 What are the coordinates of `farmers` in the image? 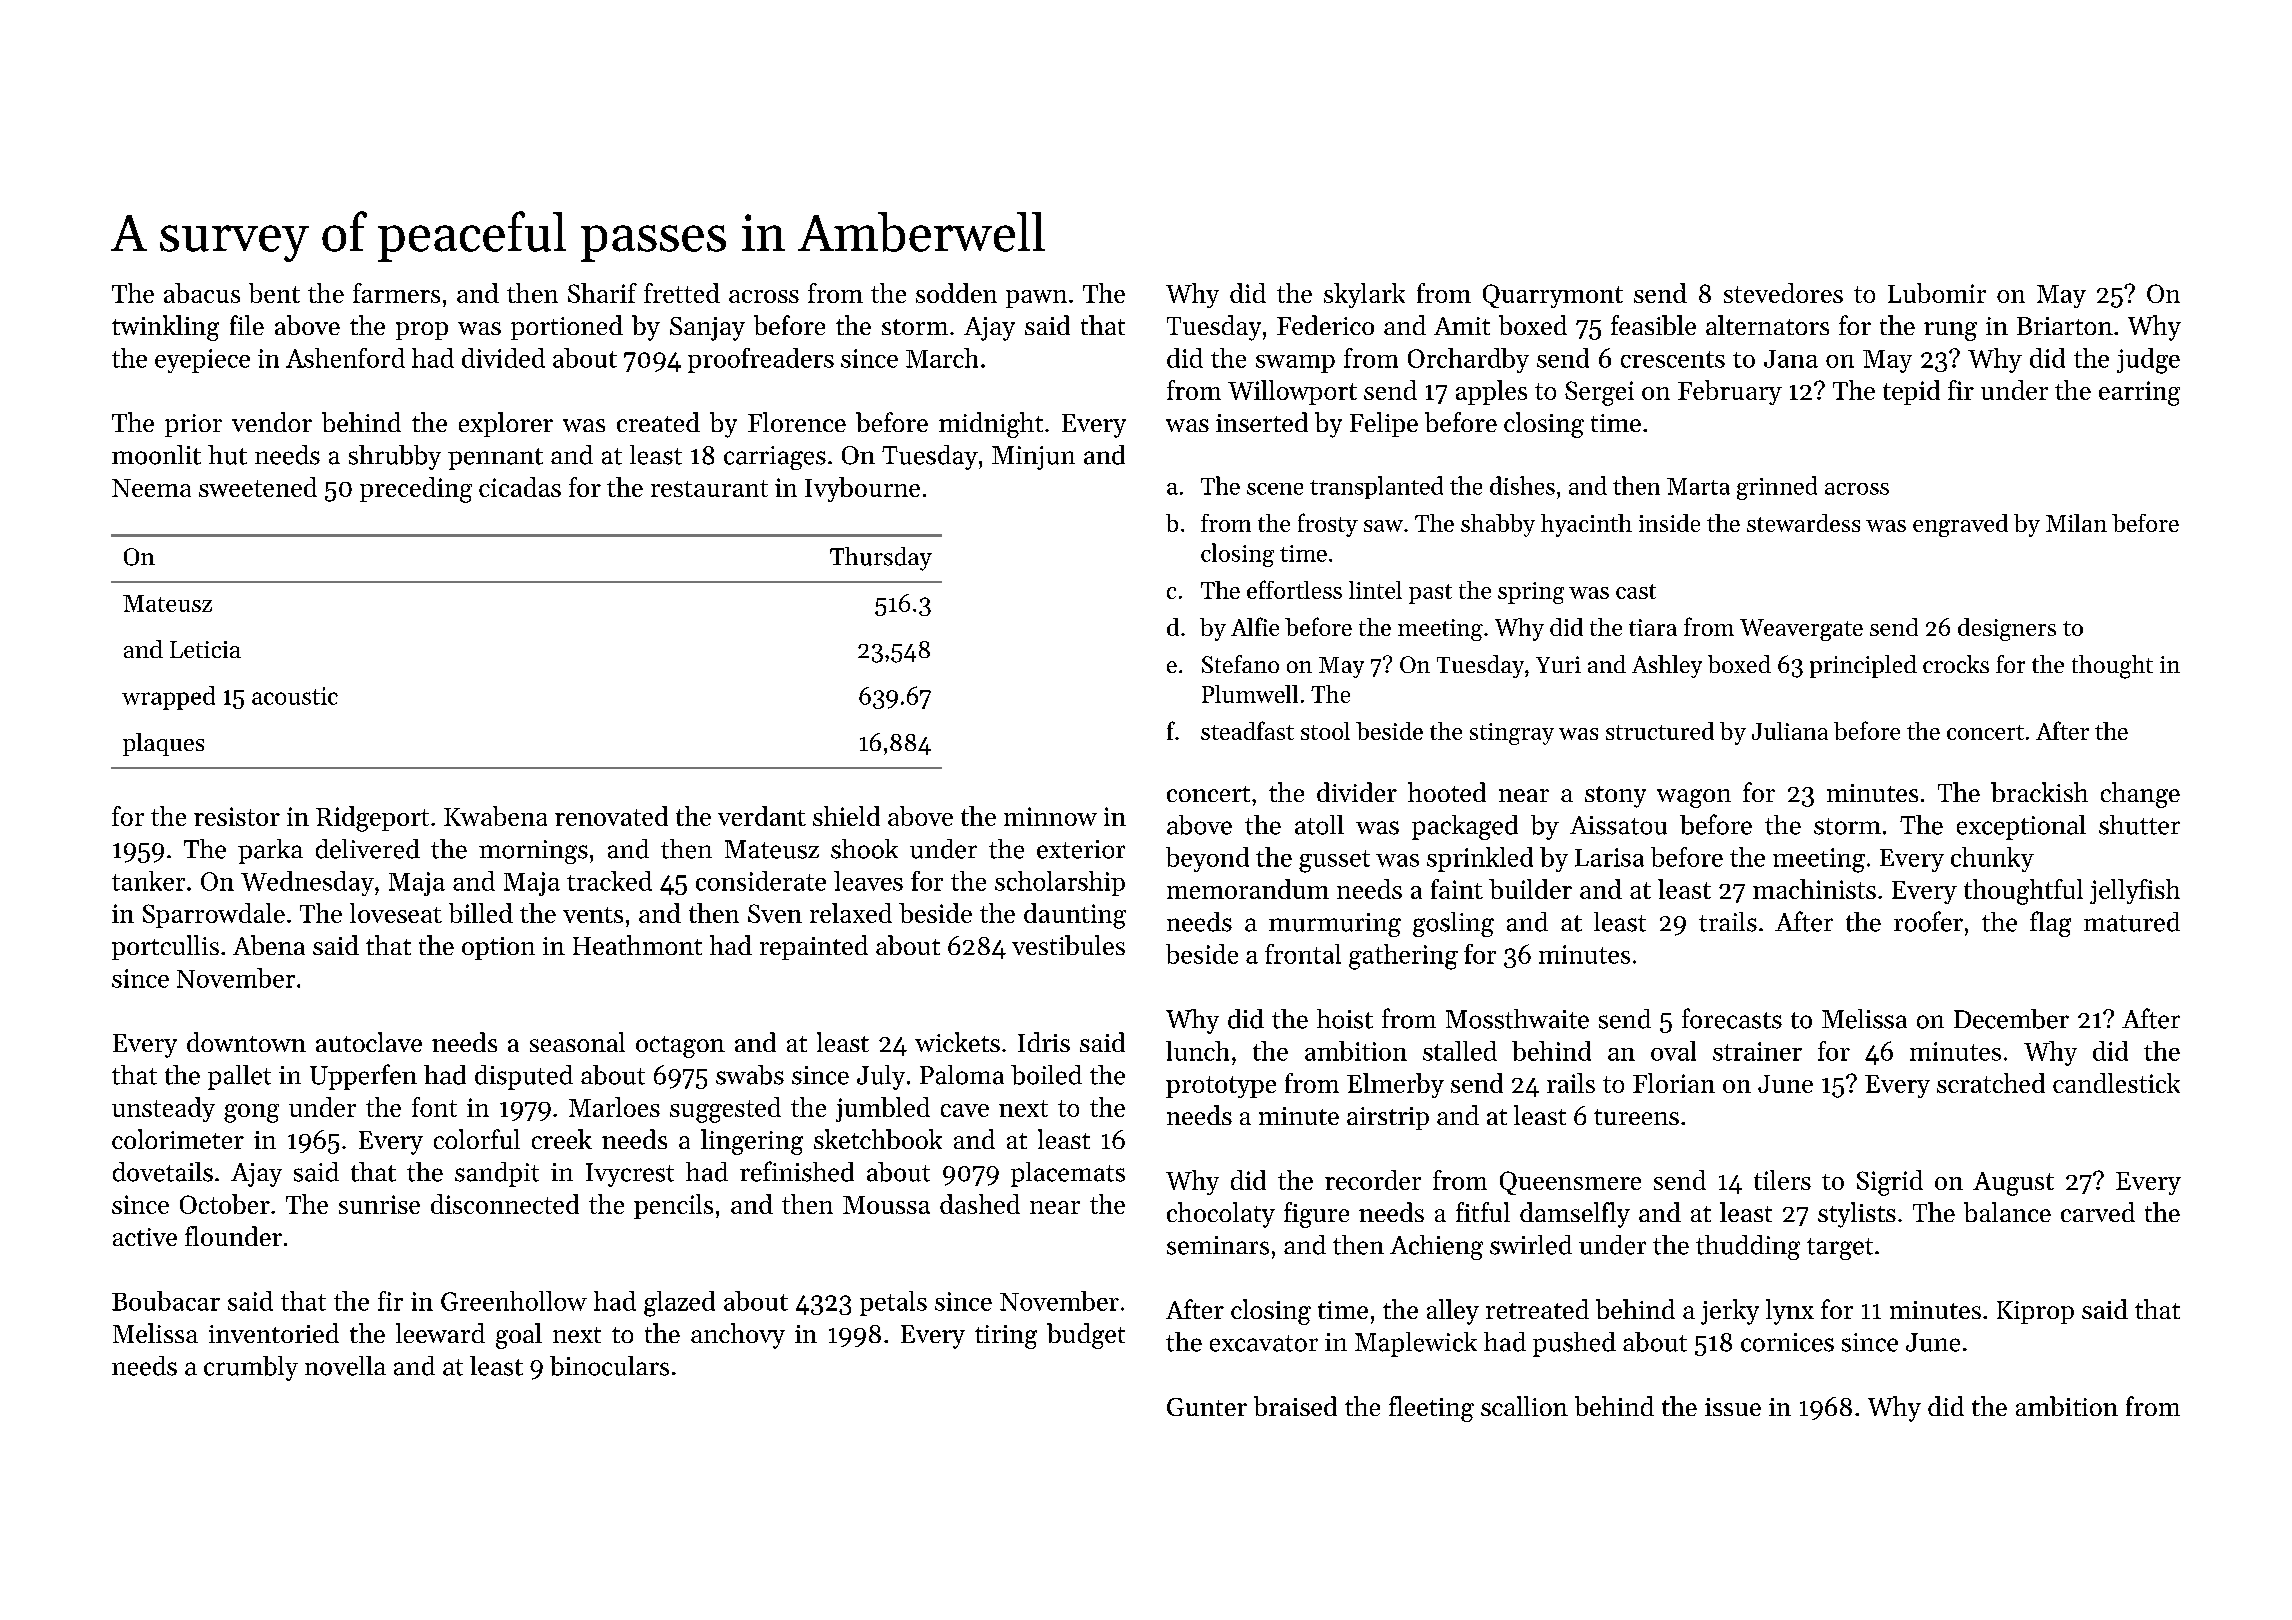 It's located at (396, 293).
